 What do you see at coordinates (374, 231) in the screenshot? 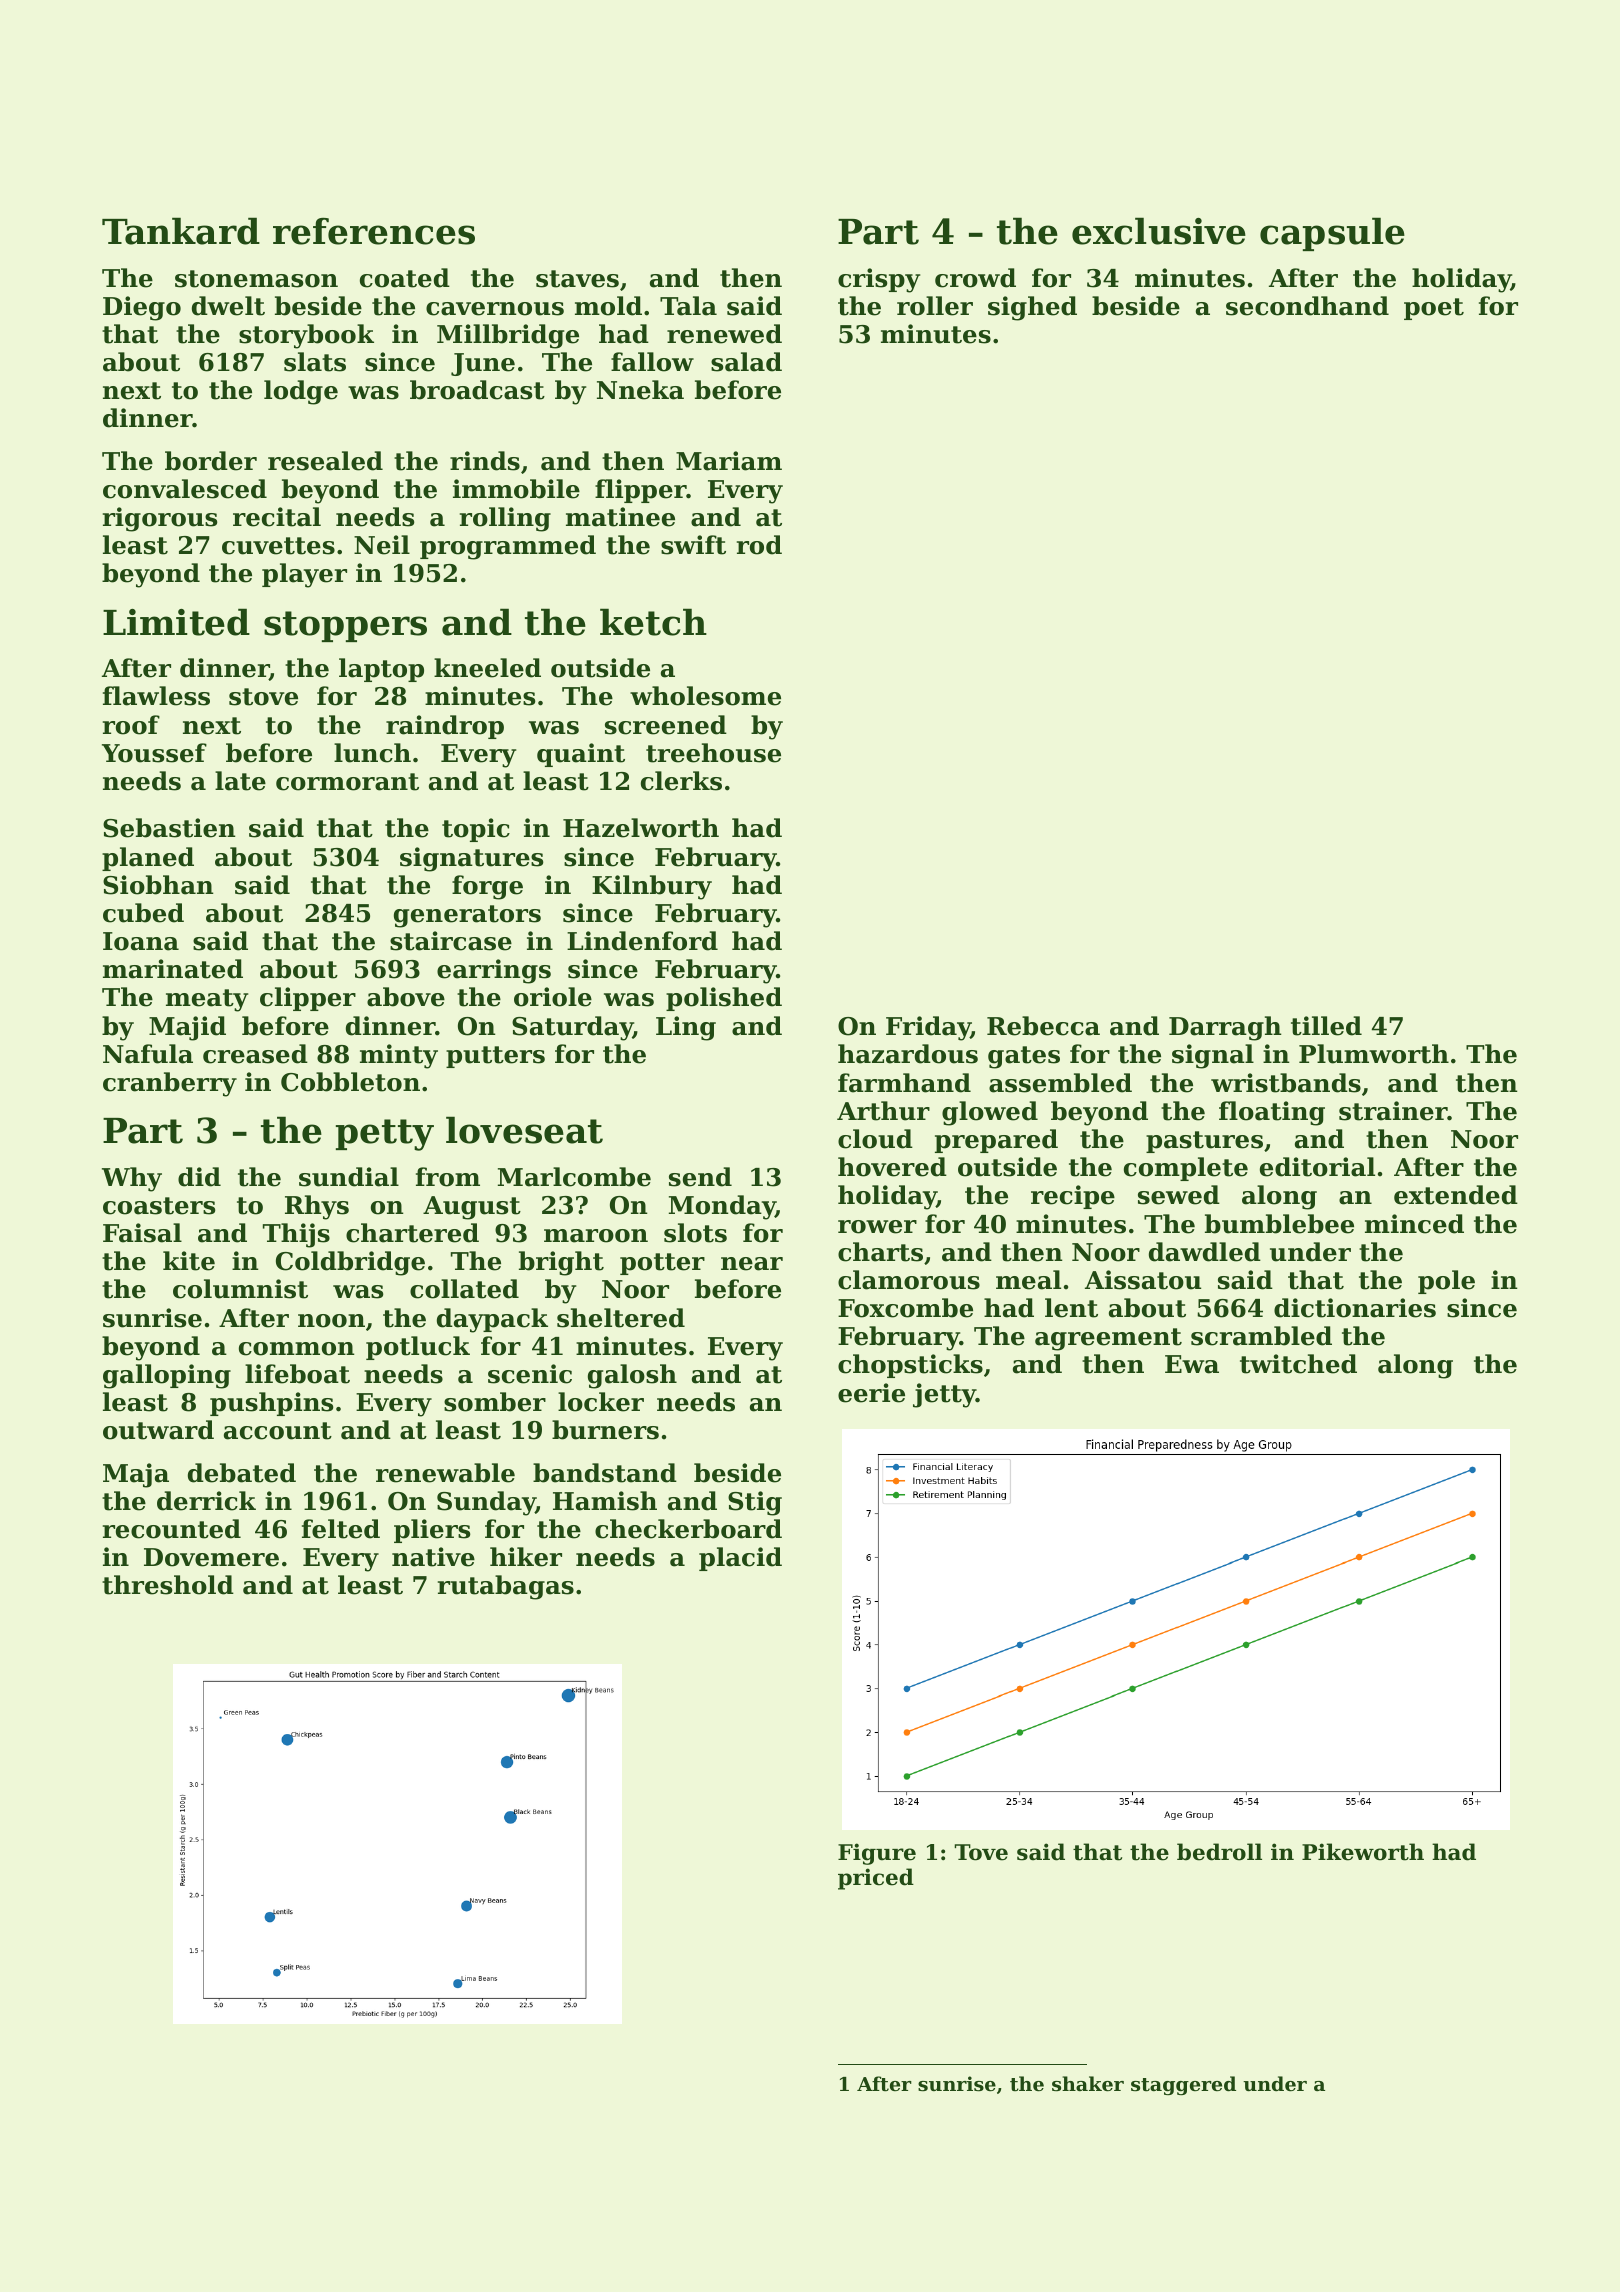
I see `references` at bounding box center [374, 231].
